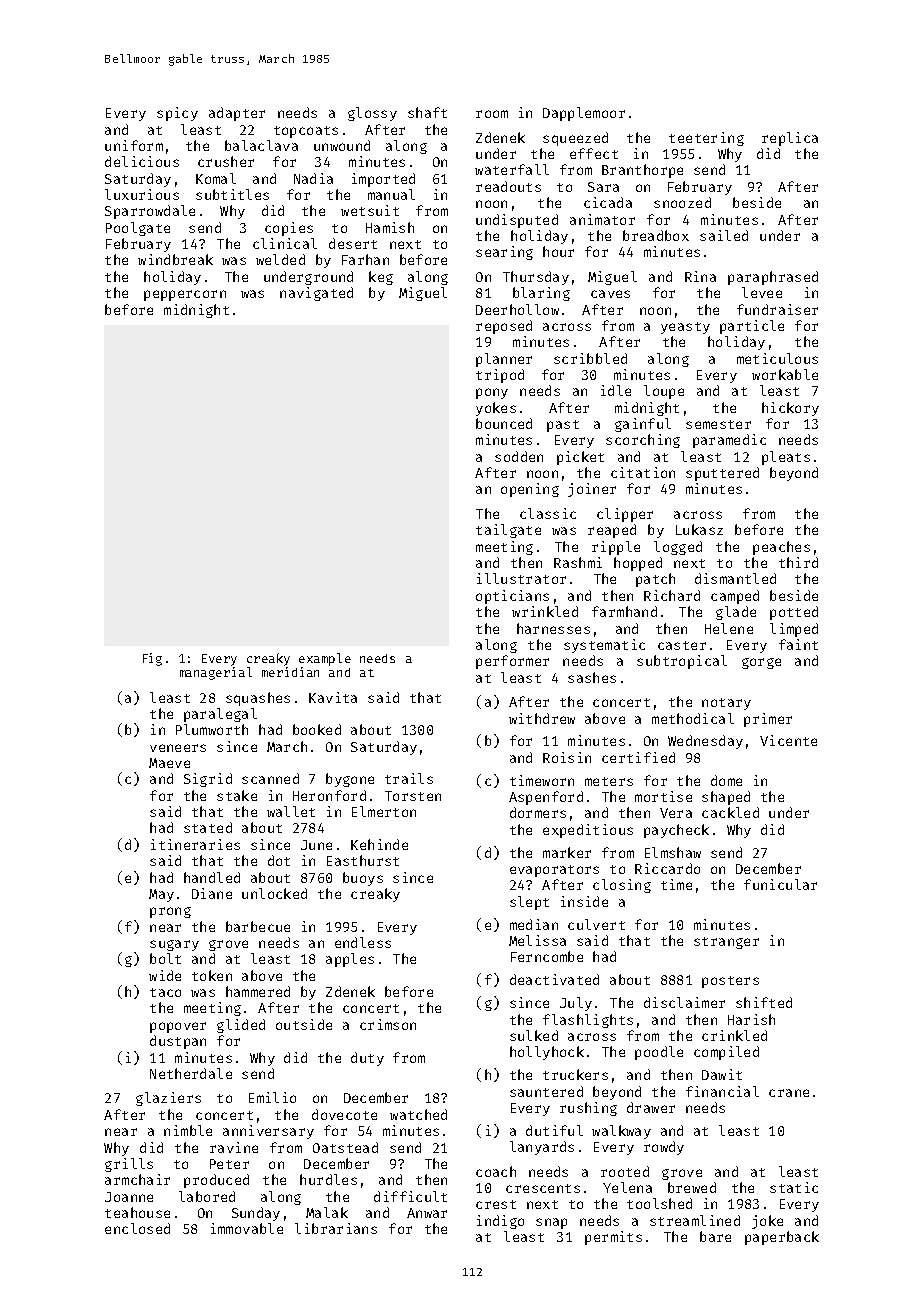  What do you see at coordinates (761, 663) in the document?
I see `gorge` at bounding box center [761, 663].
